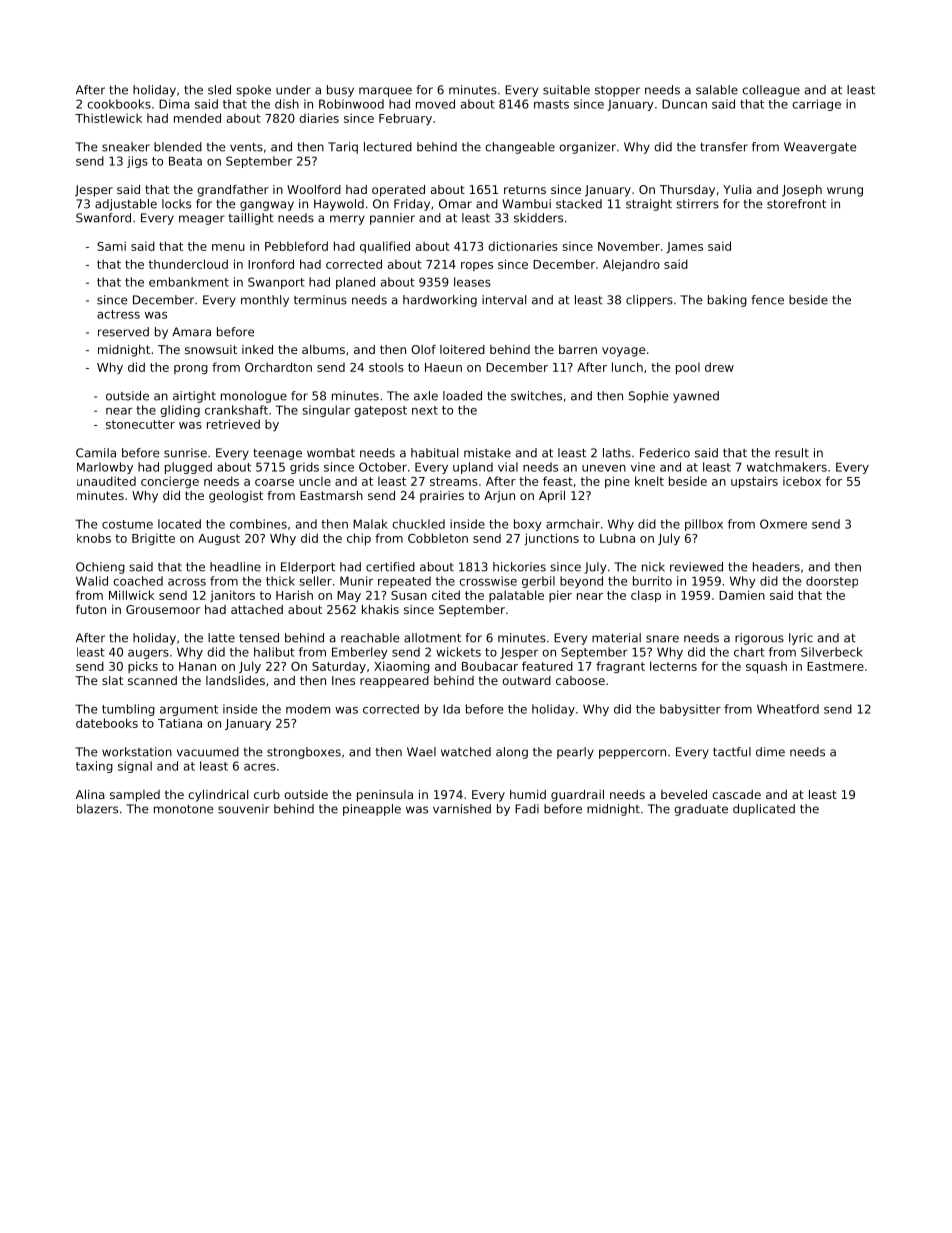 The image size is (952, 1233). I want to click on drew, so click(719, 367).
